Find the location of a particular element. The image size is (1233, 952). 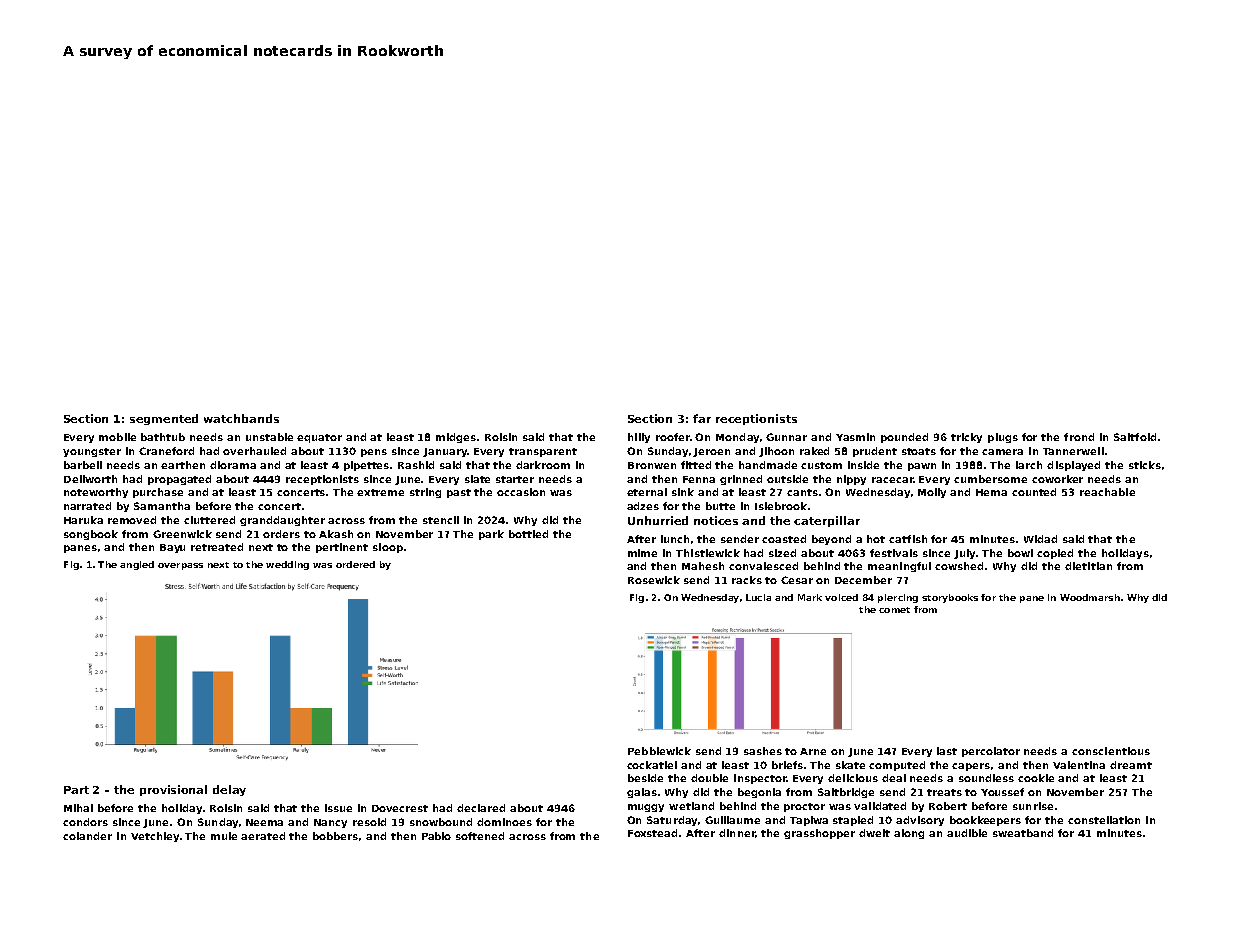

Woodmarsh is located at coordinates (1090, 597).
